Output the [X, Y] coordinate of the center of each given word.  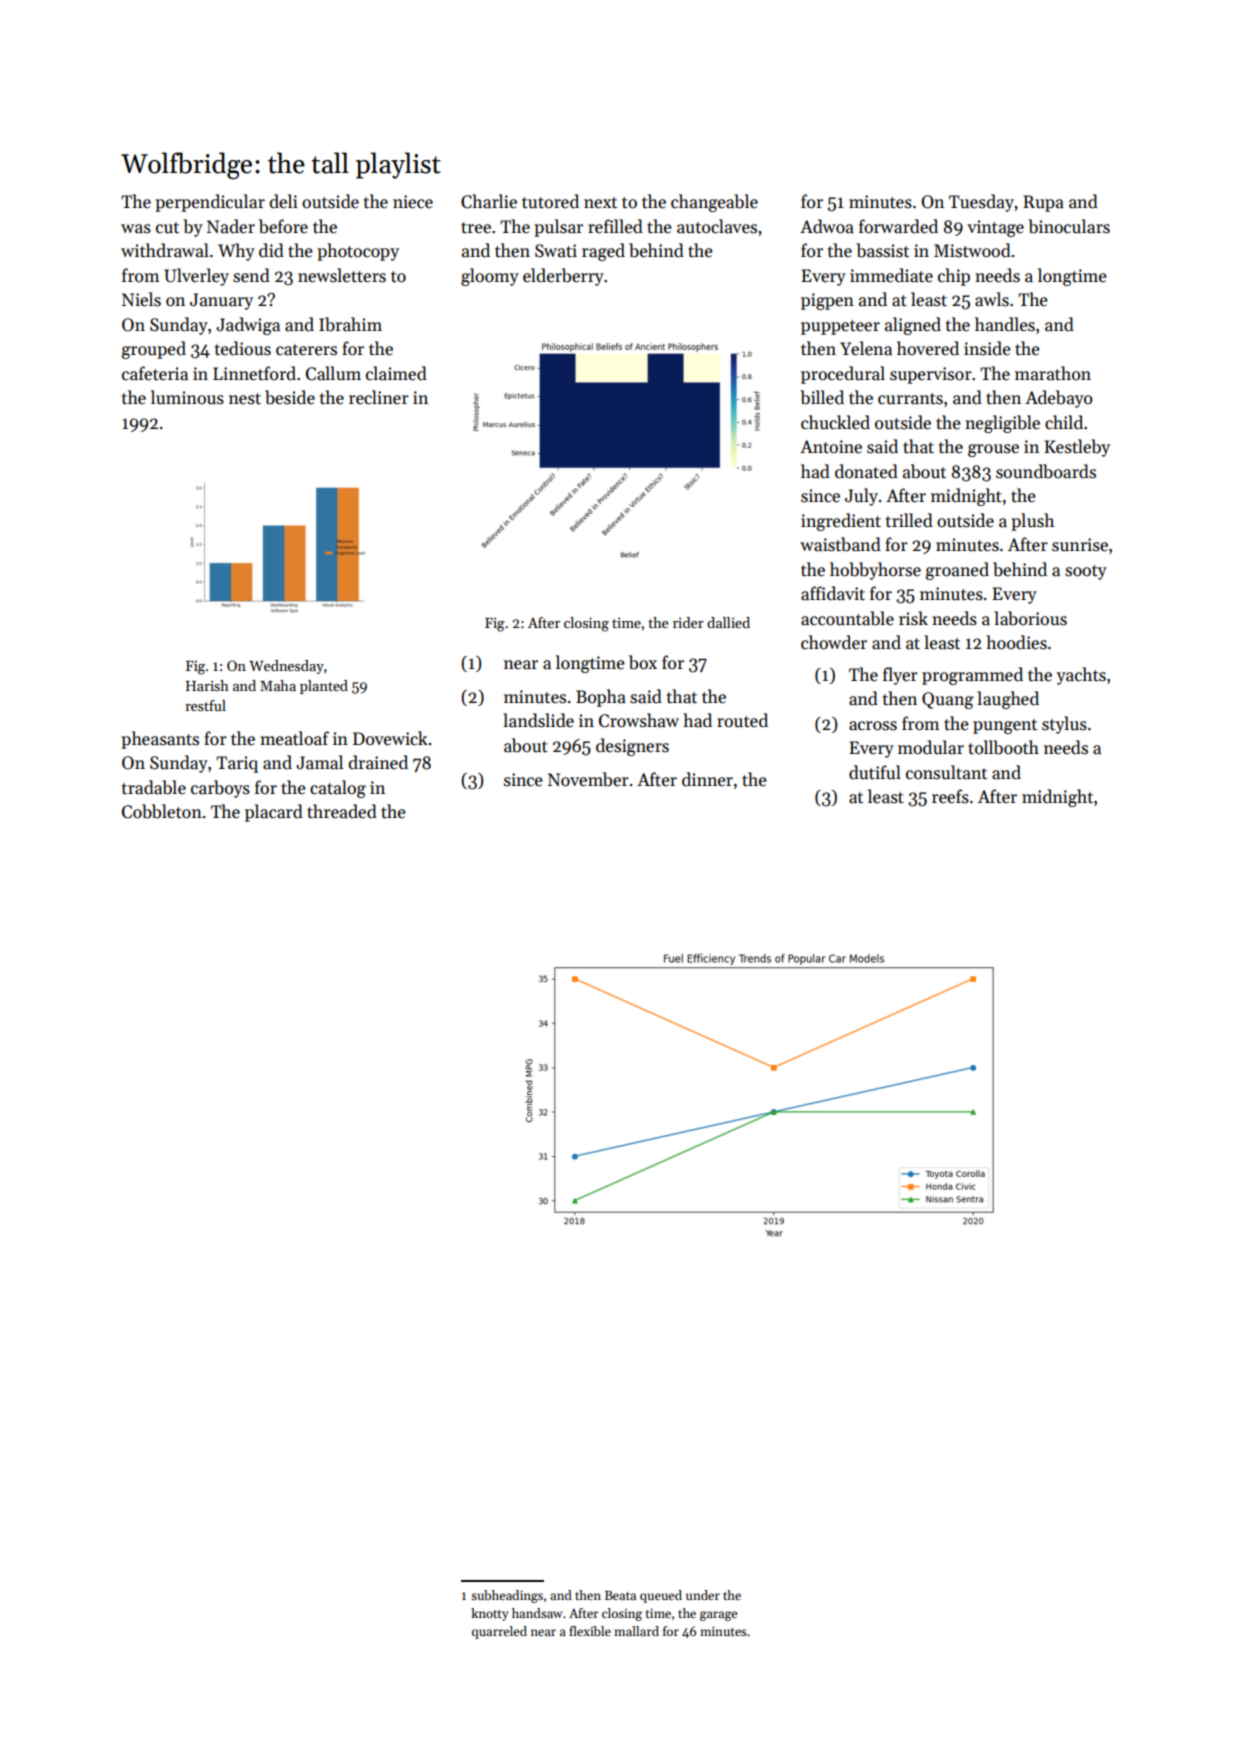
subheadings [507, 1596]
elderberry [563, 277]
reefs [950, 796]
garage [718, 1616]
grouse [993, 450]
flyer [900, 676]
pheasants [160, 740]
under [703, 1595]
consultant [946, 772]
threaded [342, 811]
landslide [538, 720]
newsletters [342, 275]
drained [378, 762]
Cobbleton [162, 811]
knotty [489, 1614]
